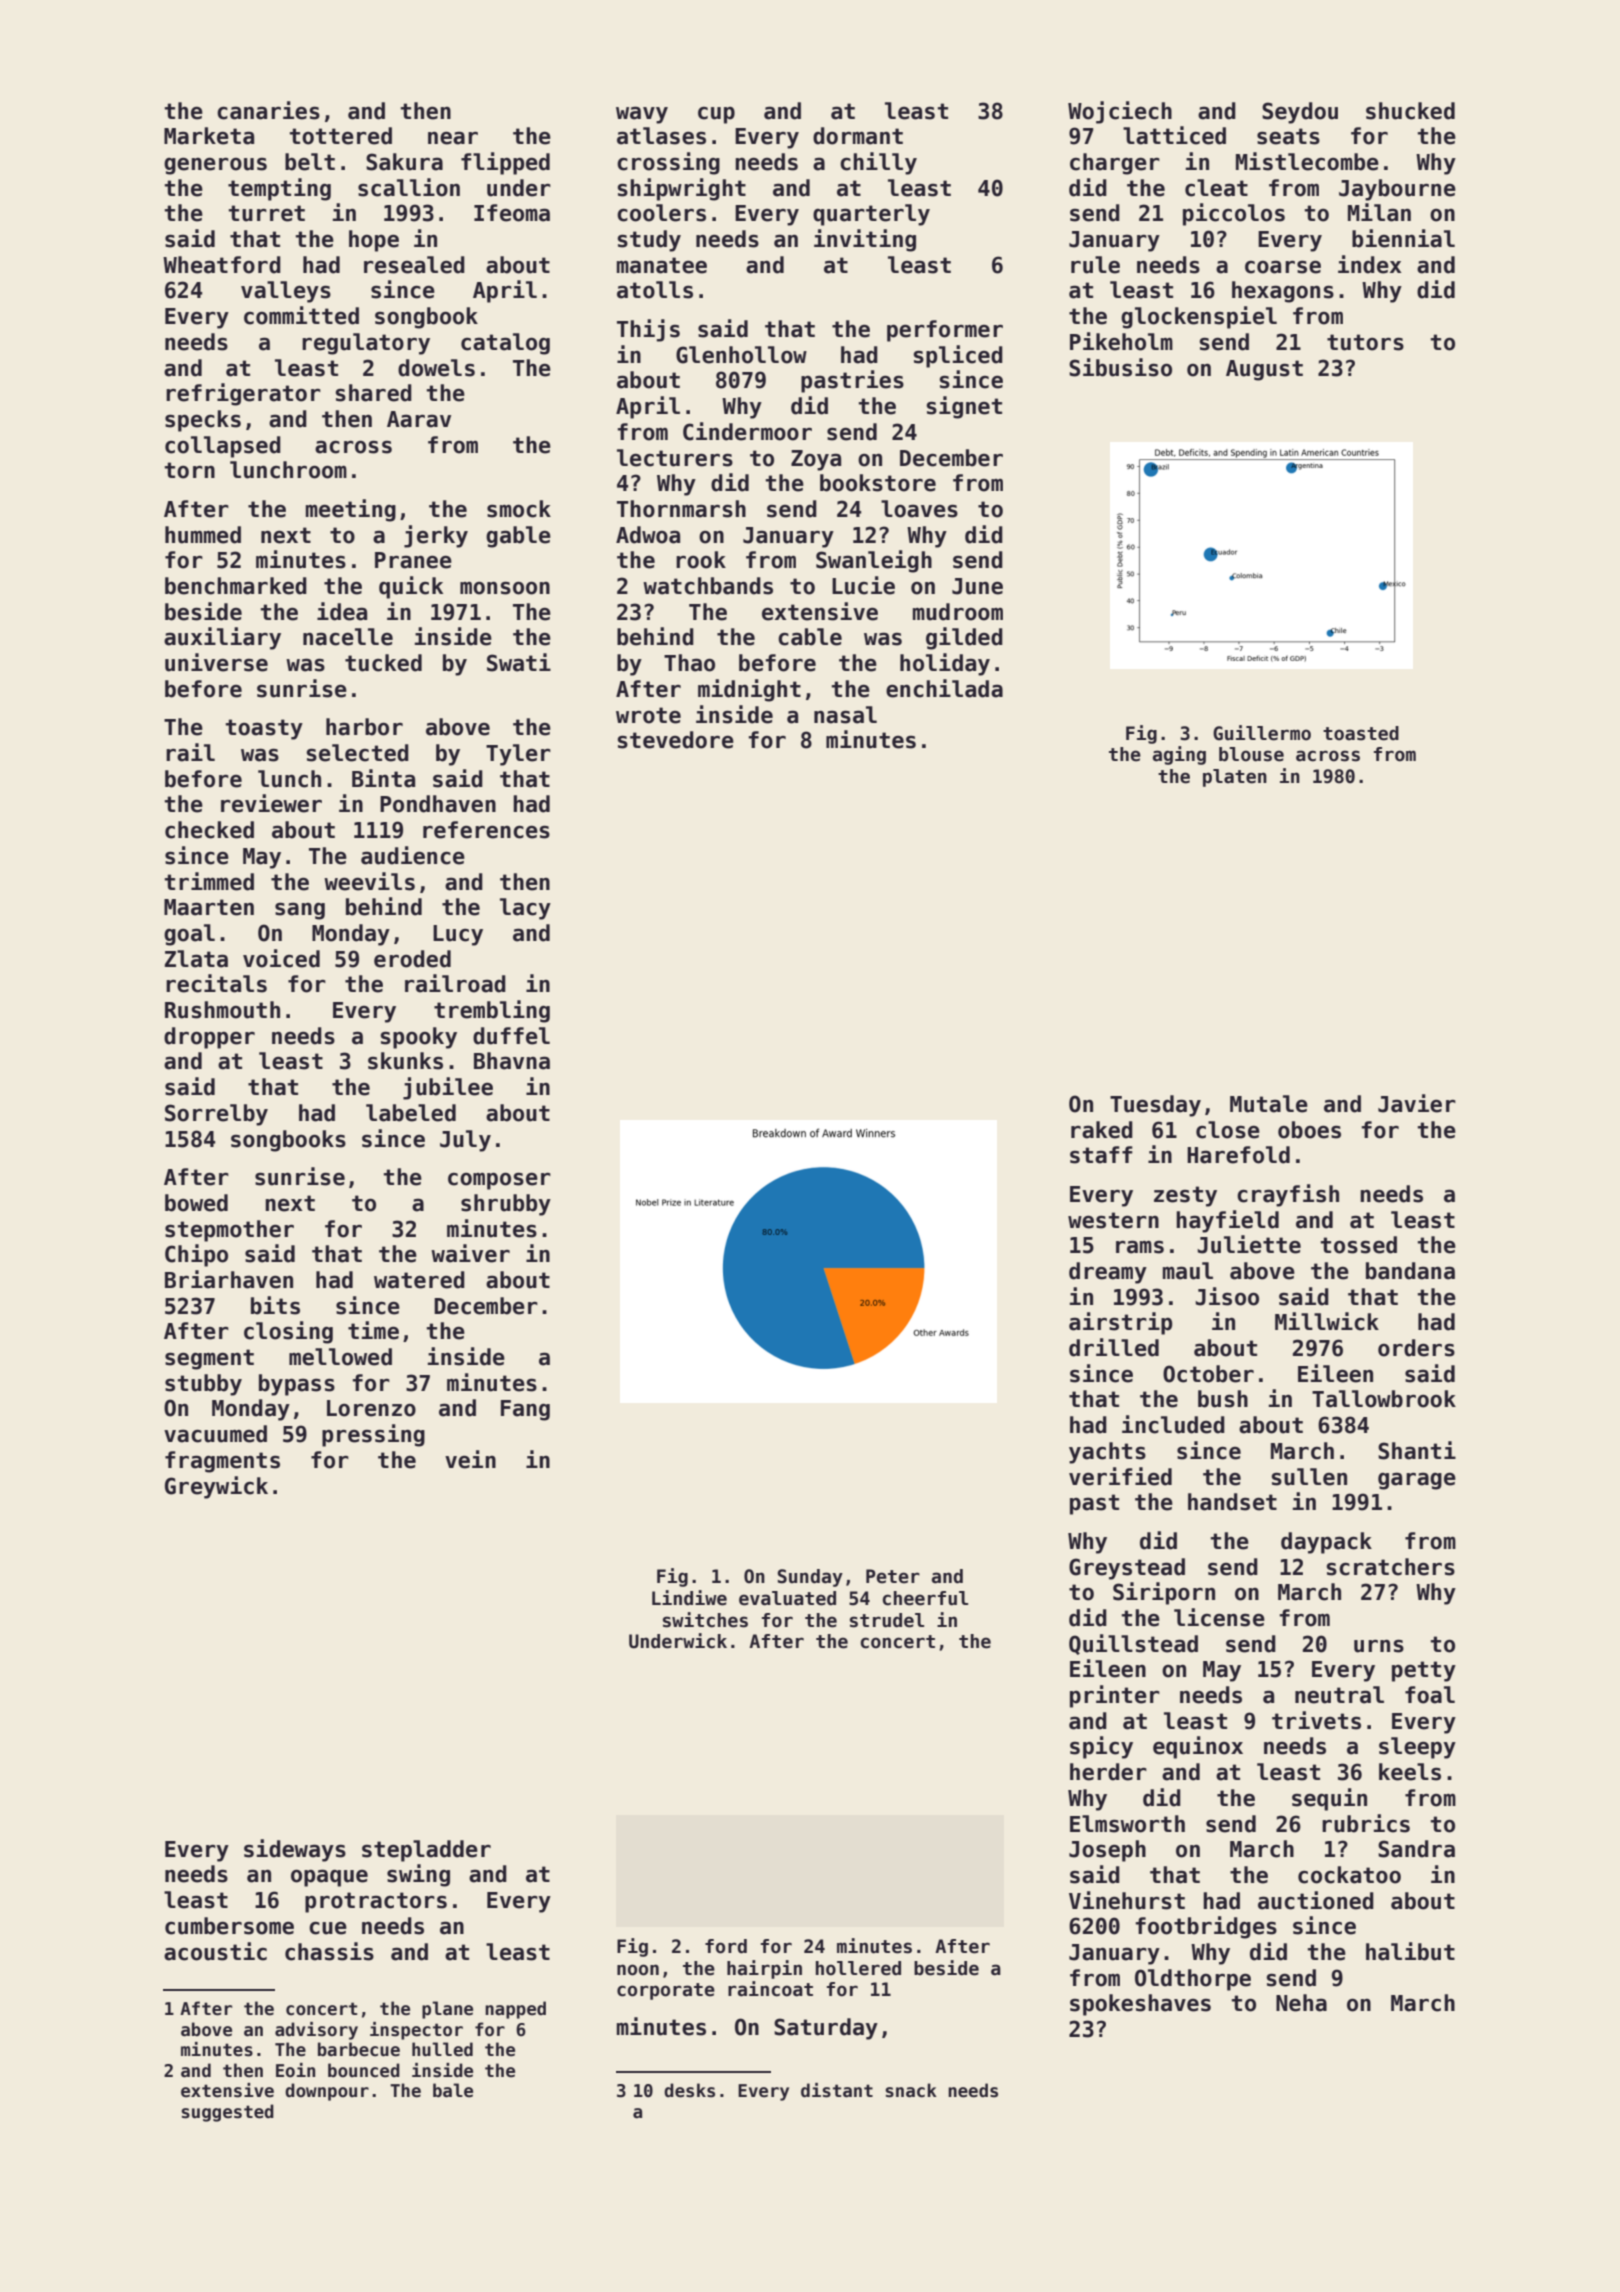 The image size is (1620, 2292). Describe the element at coordinates (1120, 1323) in the document. I see `airstrip` at that location.
